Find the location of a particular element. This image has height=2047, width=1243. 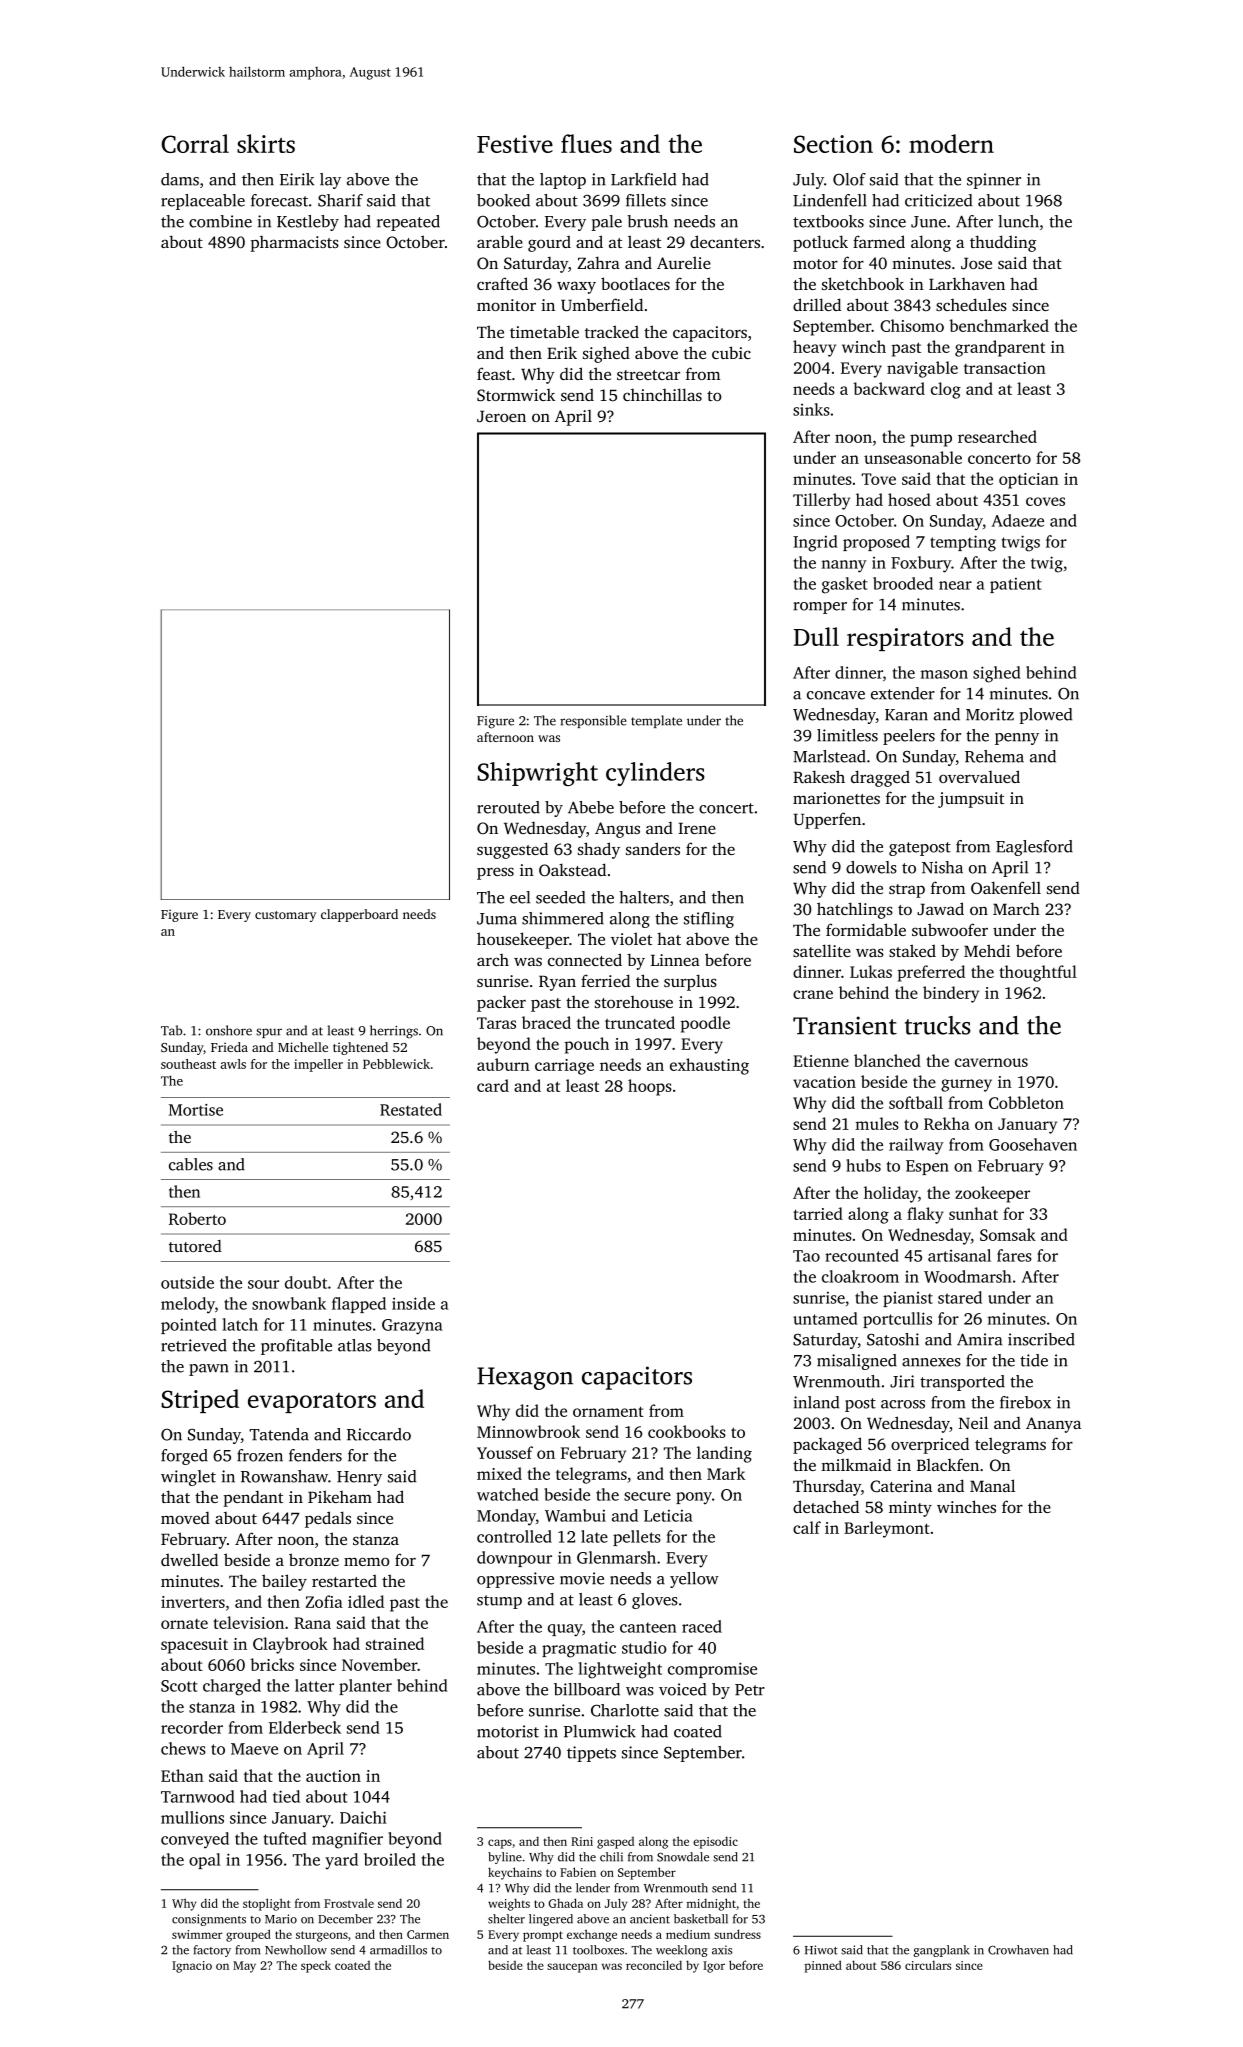

pianist is located at coordinates (908, 1299).
